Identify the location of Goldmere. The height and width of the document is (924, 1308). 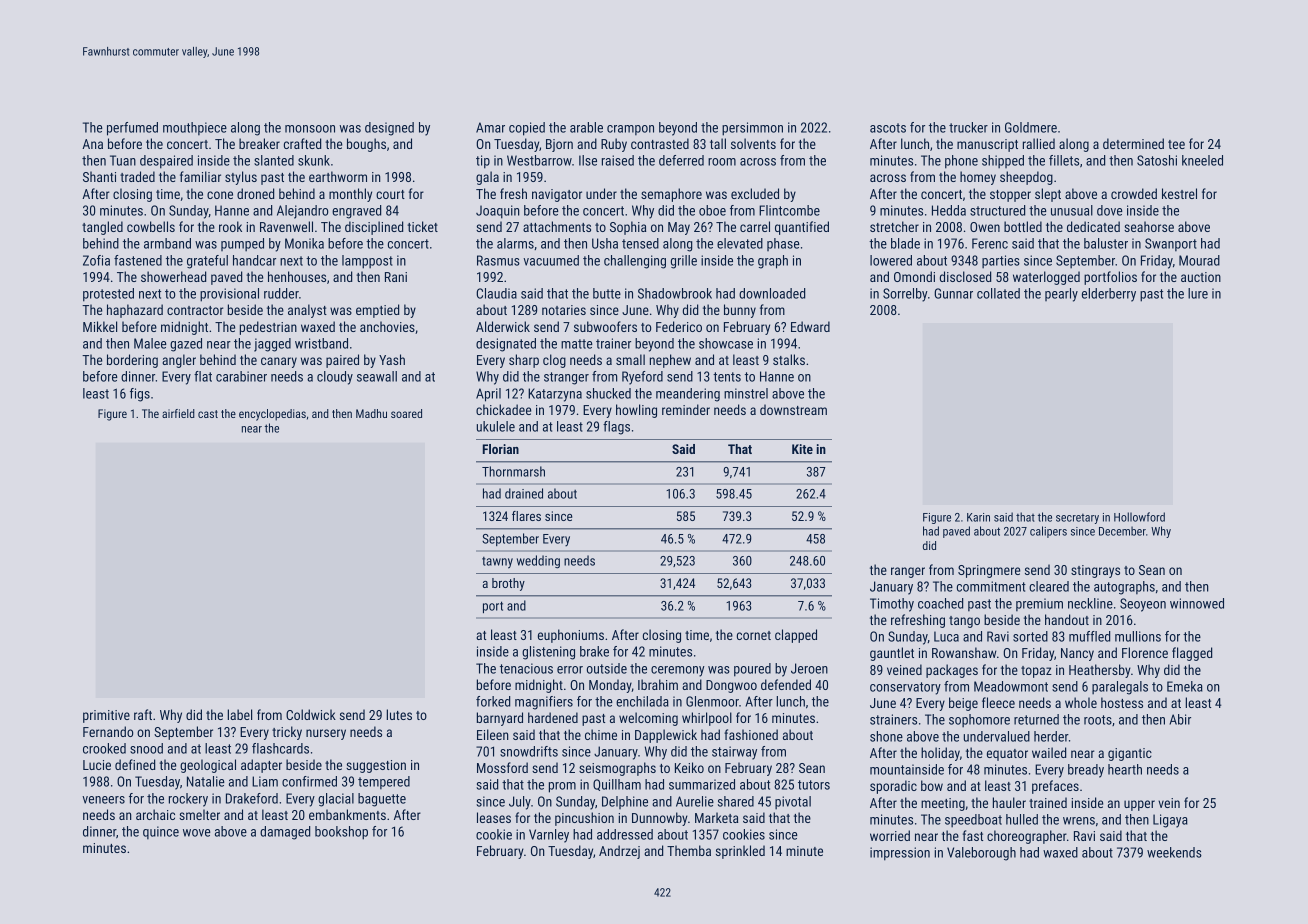
(1031, 127).
